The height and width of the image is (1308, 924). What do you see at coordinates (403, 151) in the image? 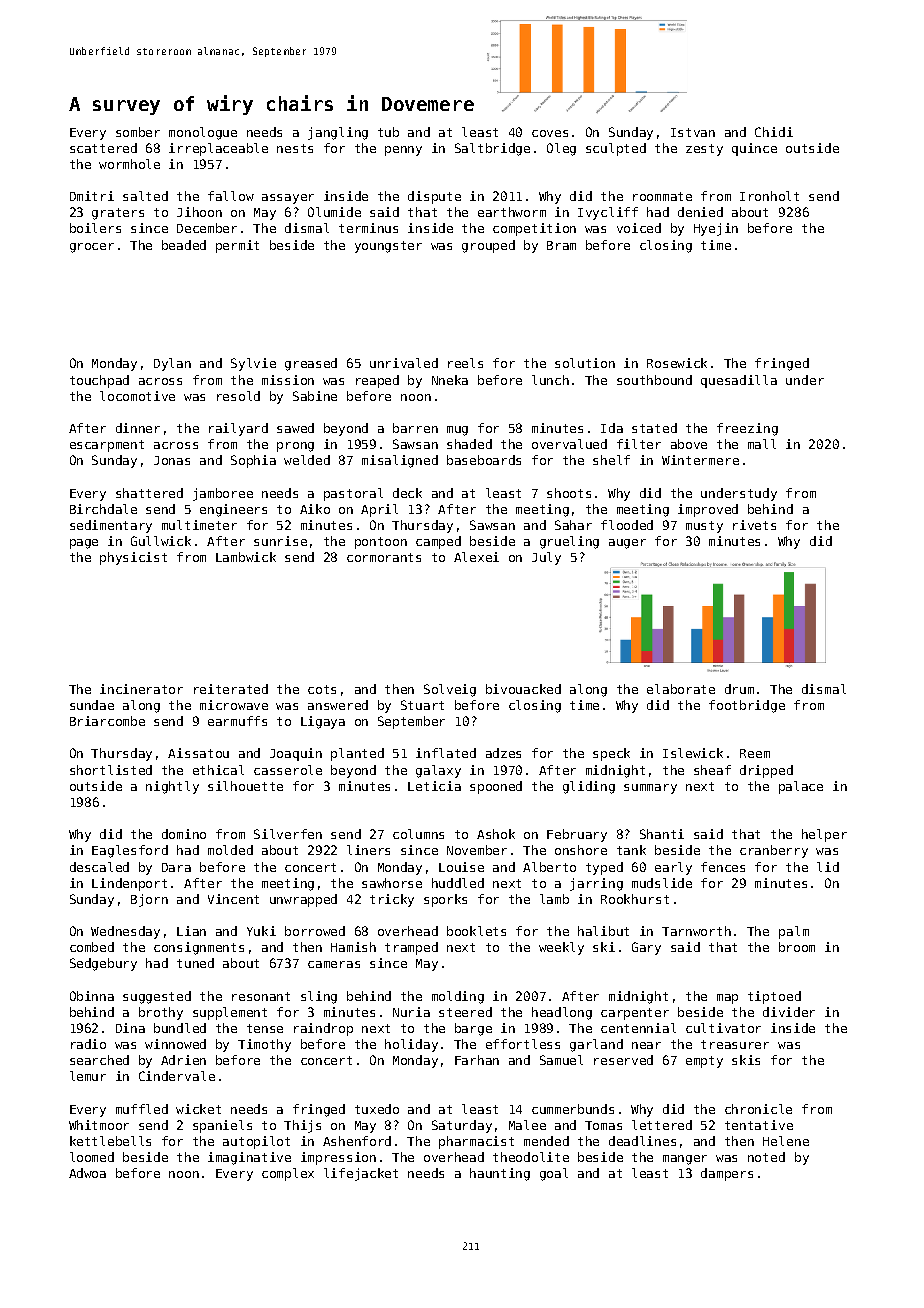
I see `penny` at bounding box center [403, 151].
